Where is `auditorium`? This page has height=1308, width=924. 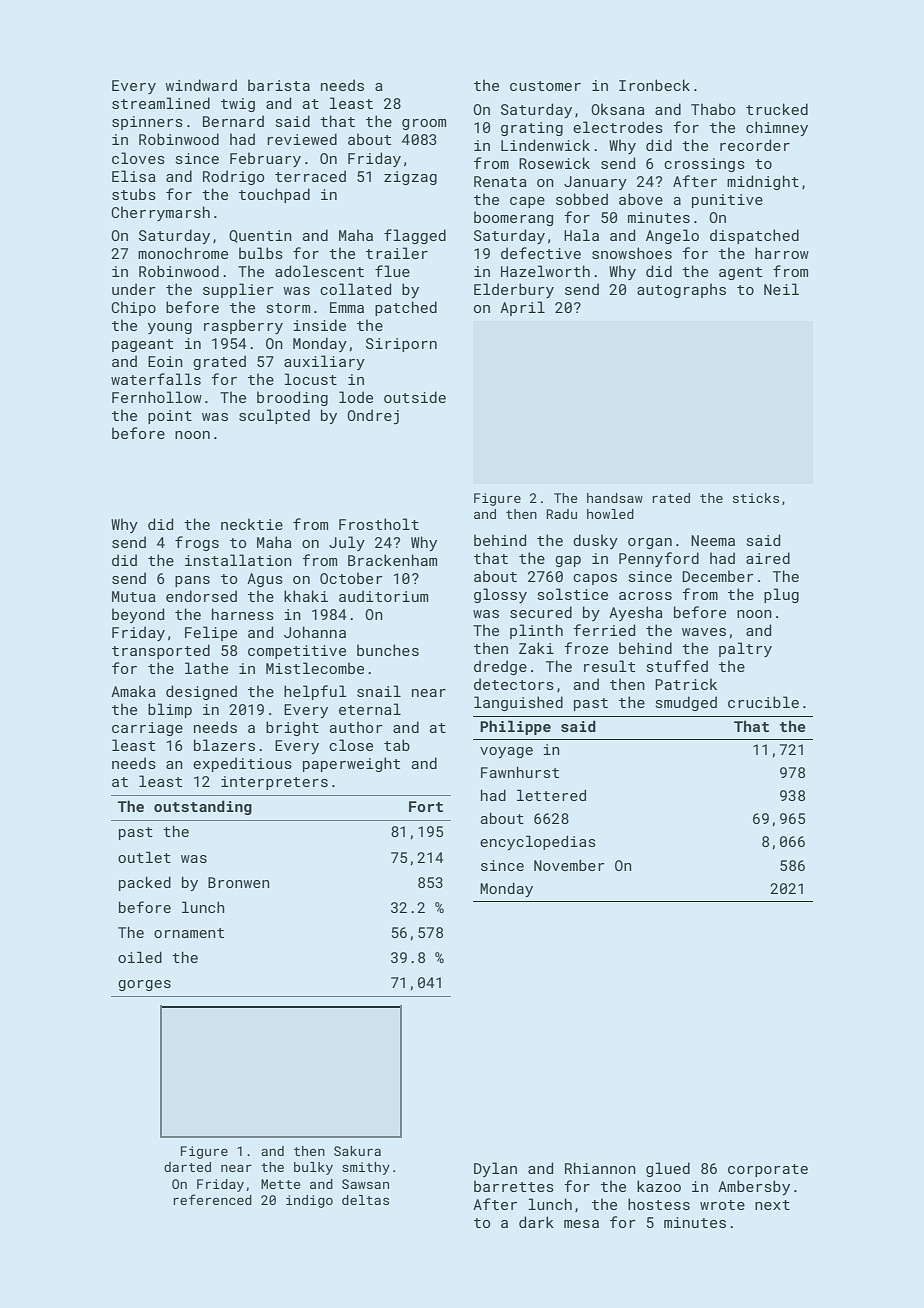 auditorium is located at coordinates (383, 596).
